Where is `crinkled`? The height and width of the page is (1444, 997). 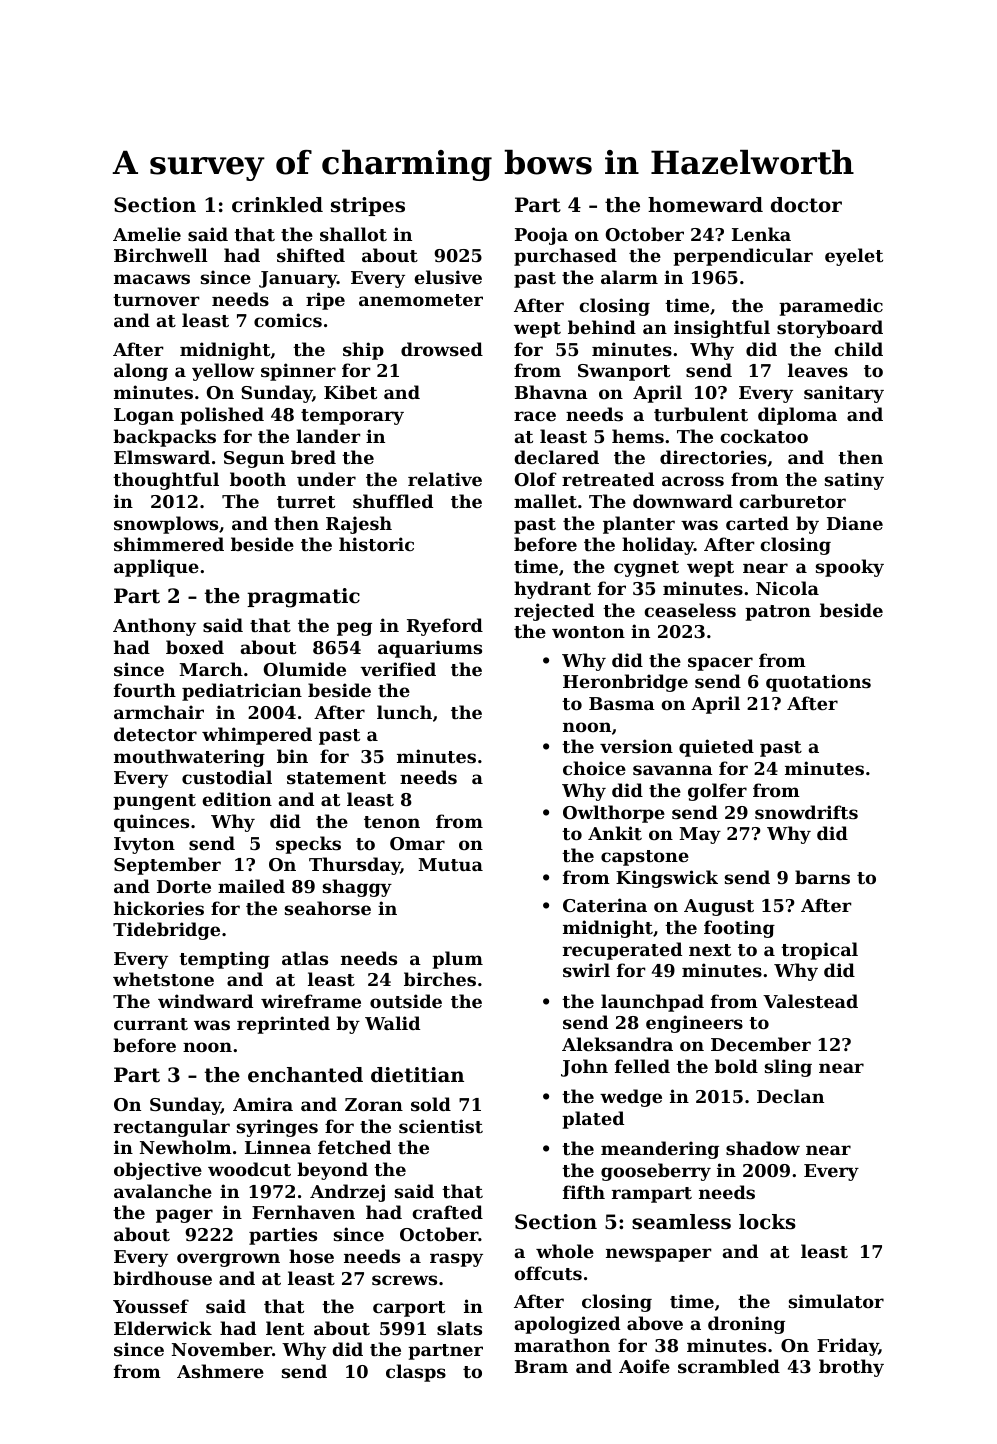 crinkled is located at coordinates (277, 205).
